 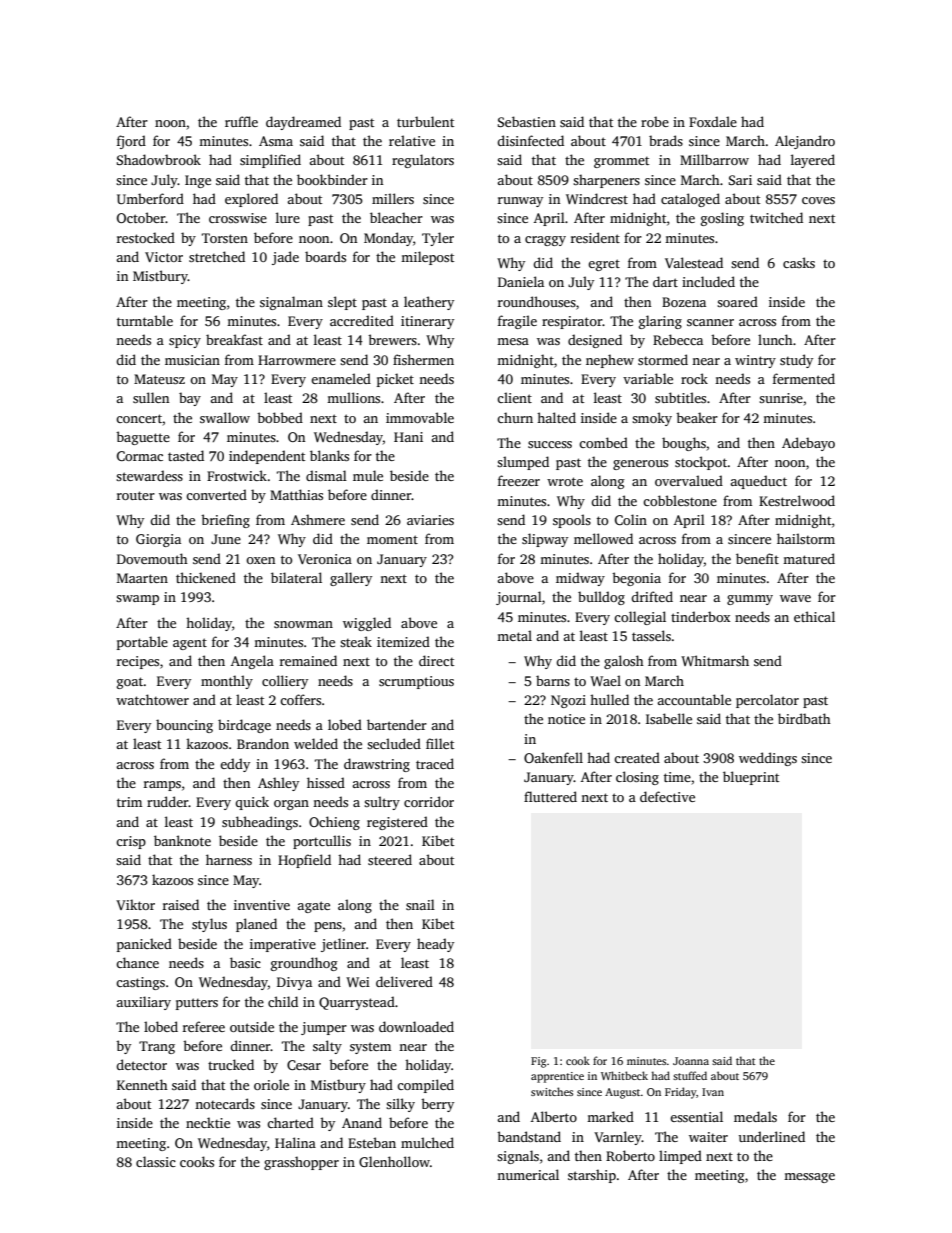 What do you see at coordinates (554, 1116) in the document?
I see `Alberto` at bounding box center [554, 1116].
